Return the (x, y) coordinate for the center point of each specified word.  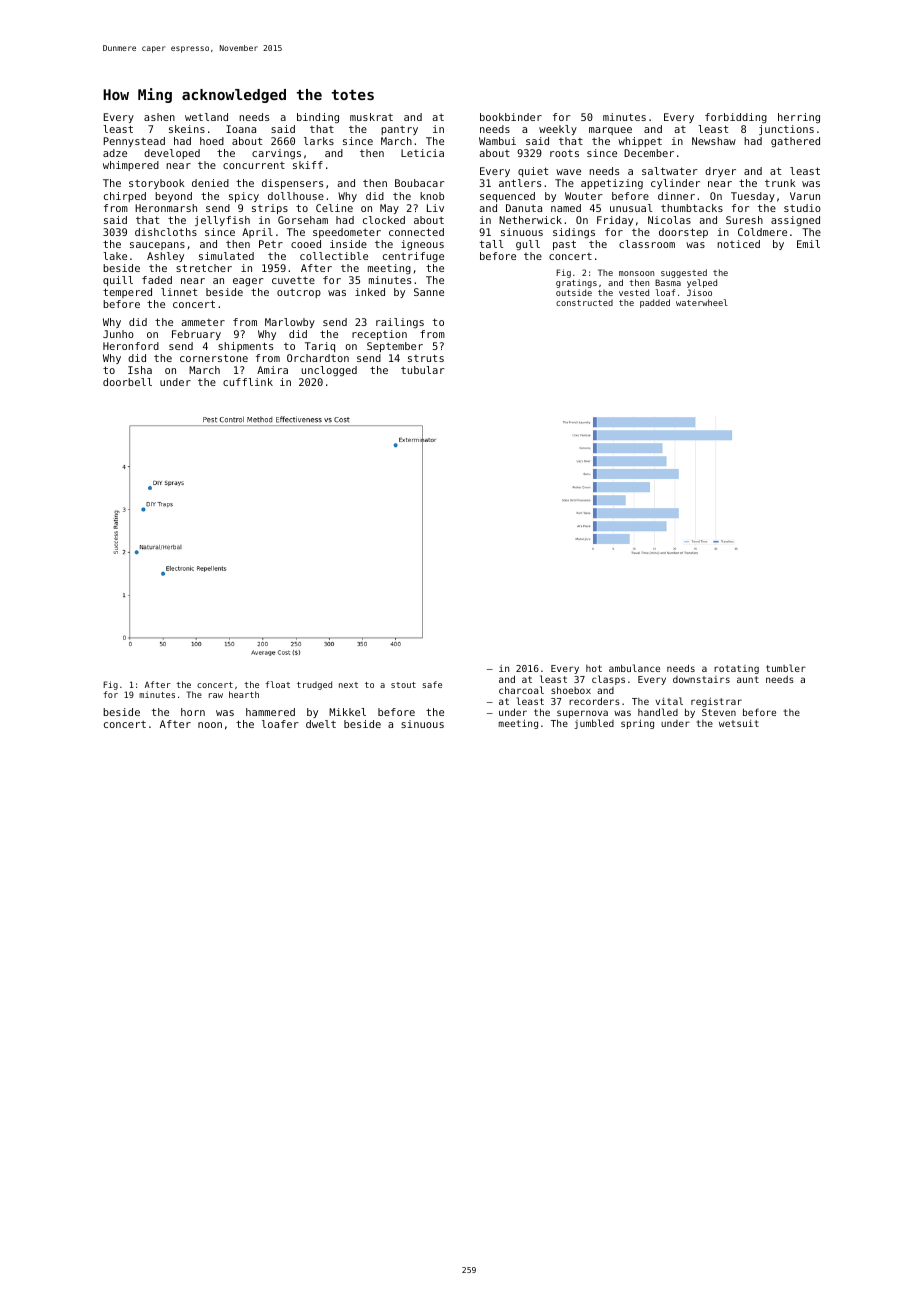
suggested (684, 273)
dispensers (292, 184)
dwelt (321, 724)
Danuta (524, 208)
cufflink (248, 382)
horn (193, 712)
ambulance (634, 668)
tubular (422, 370)
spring (637, 724)
